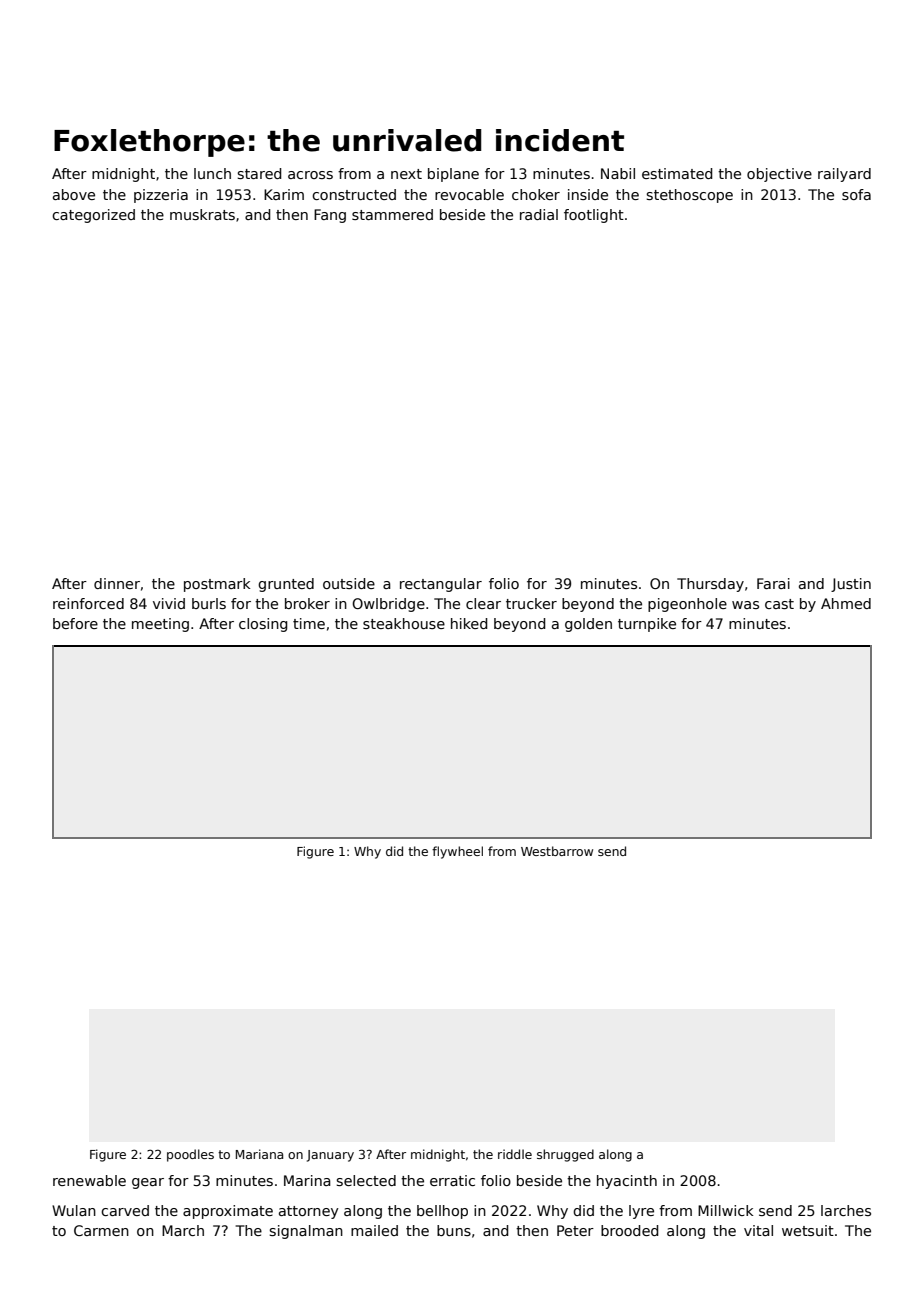  Describe the element at coordinates (557, 851) in the screenshot. I see `Westbarrow` at that location.
